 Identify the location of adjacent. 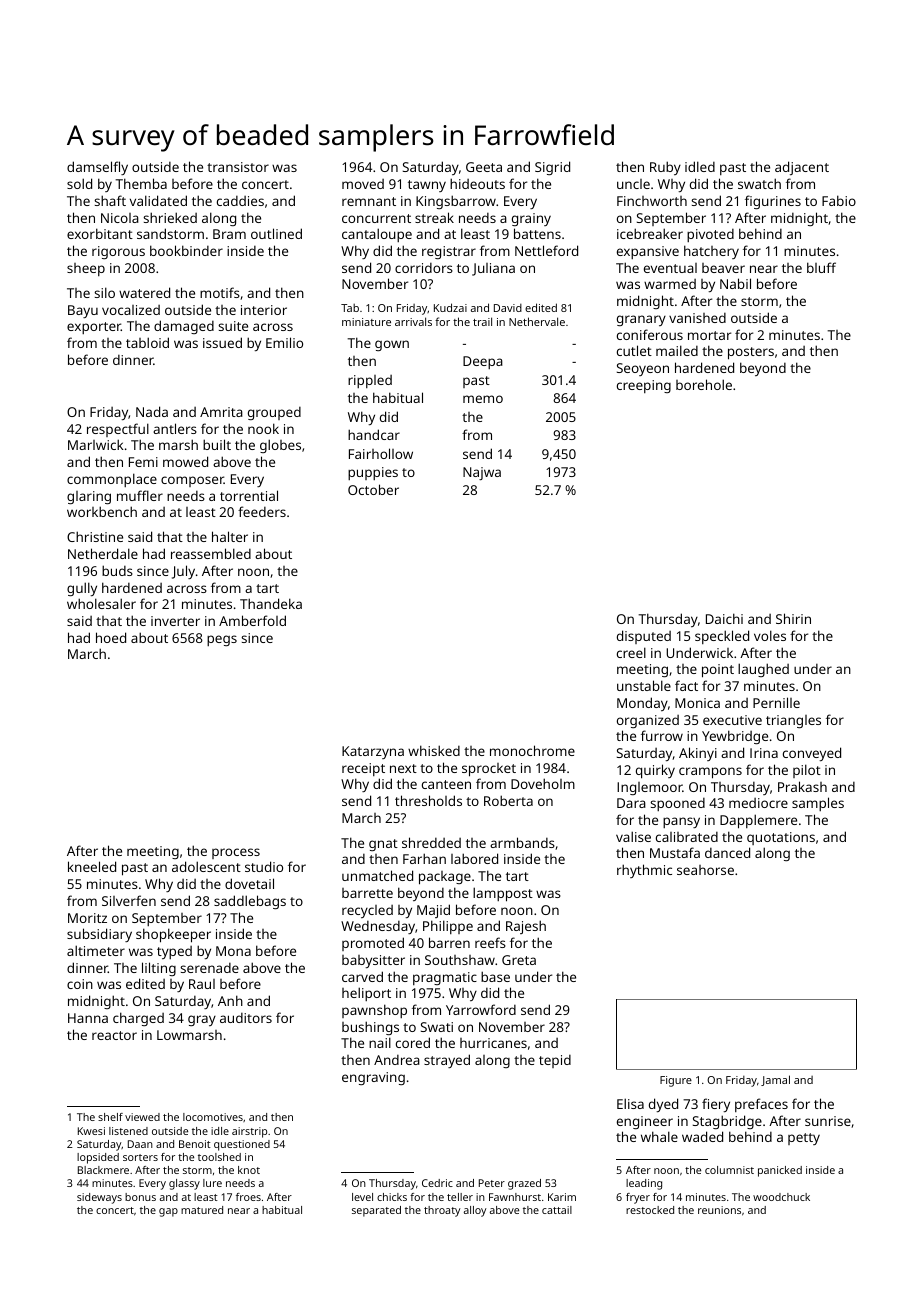
(802, 168).
